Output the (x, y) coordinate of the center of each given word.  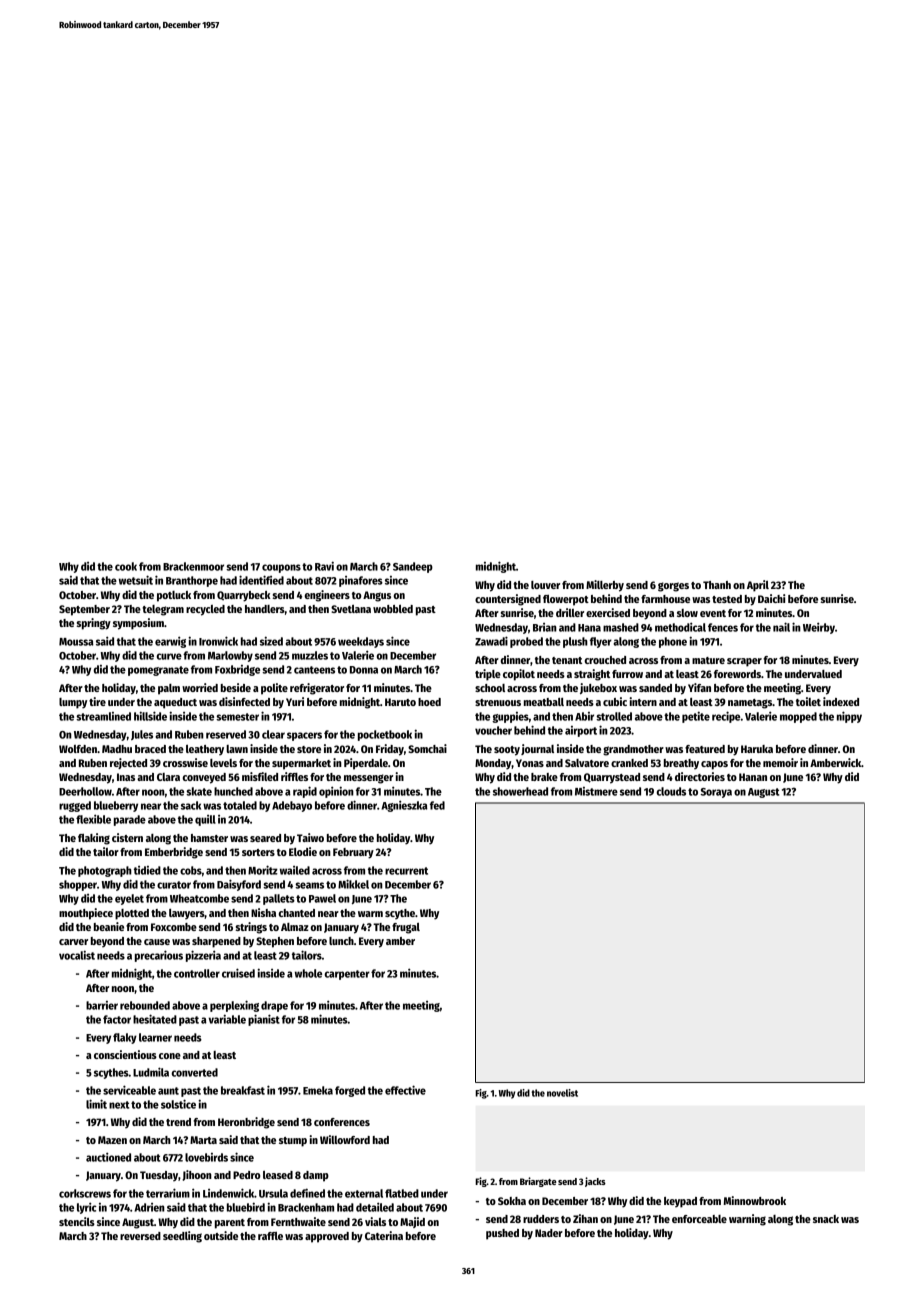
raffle (270, 1236)
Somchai (427, 748)
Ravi (324, 566)
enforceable (699, 1219)
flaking (94, 839)
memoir (780, 762)
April (758, 586)
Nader (549, 1233)
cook (126, 566)
